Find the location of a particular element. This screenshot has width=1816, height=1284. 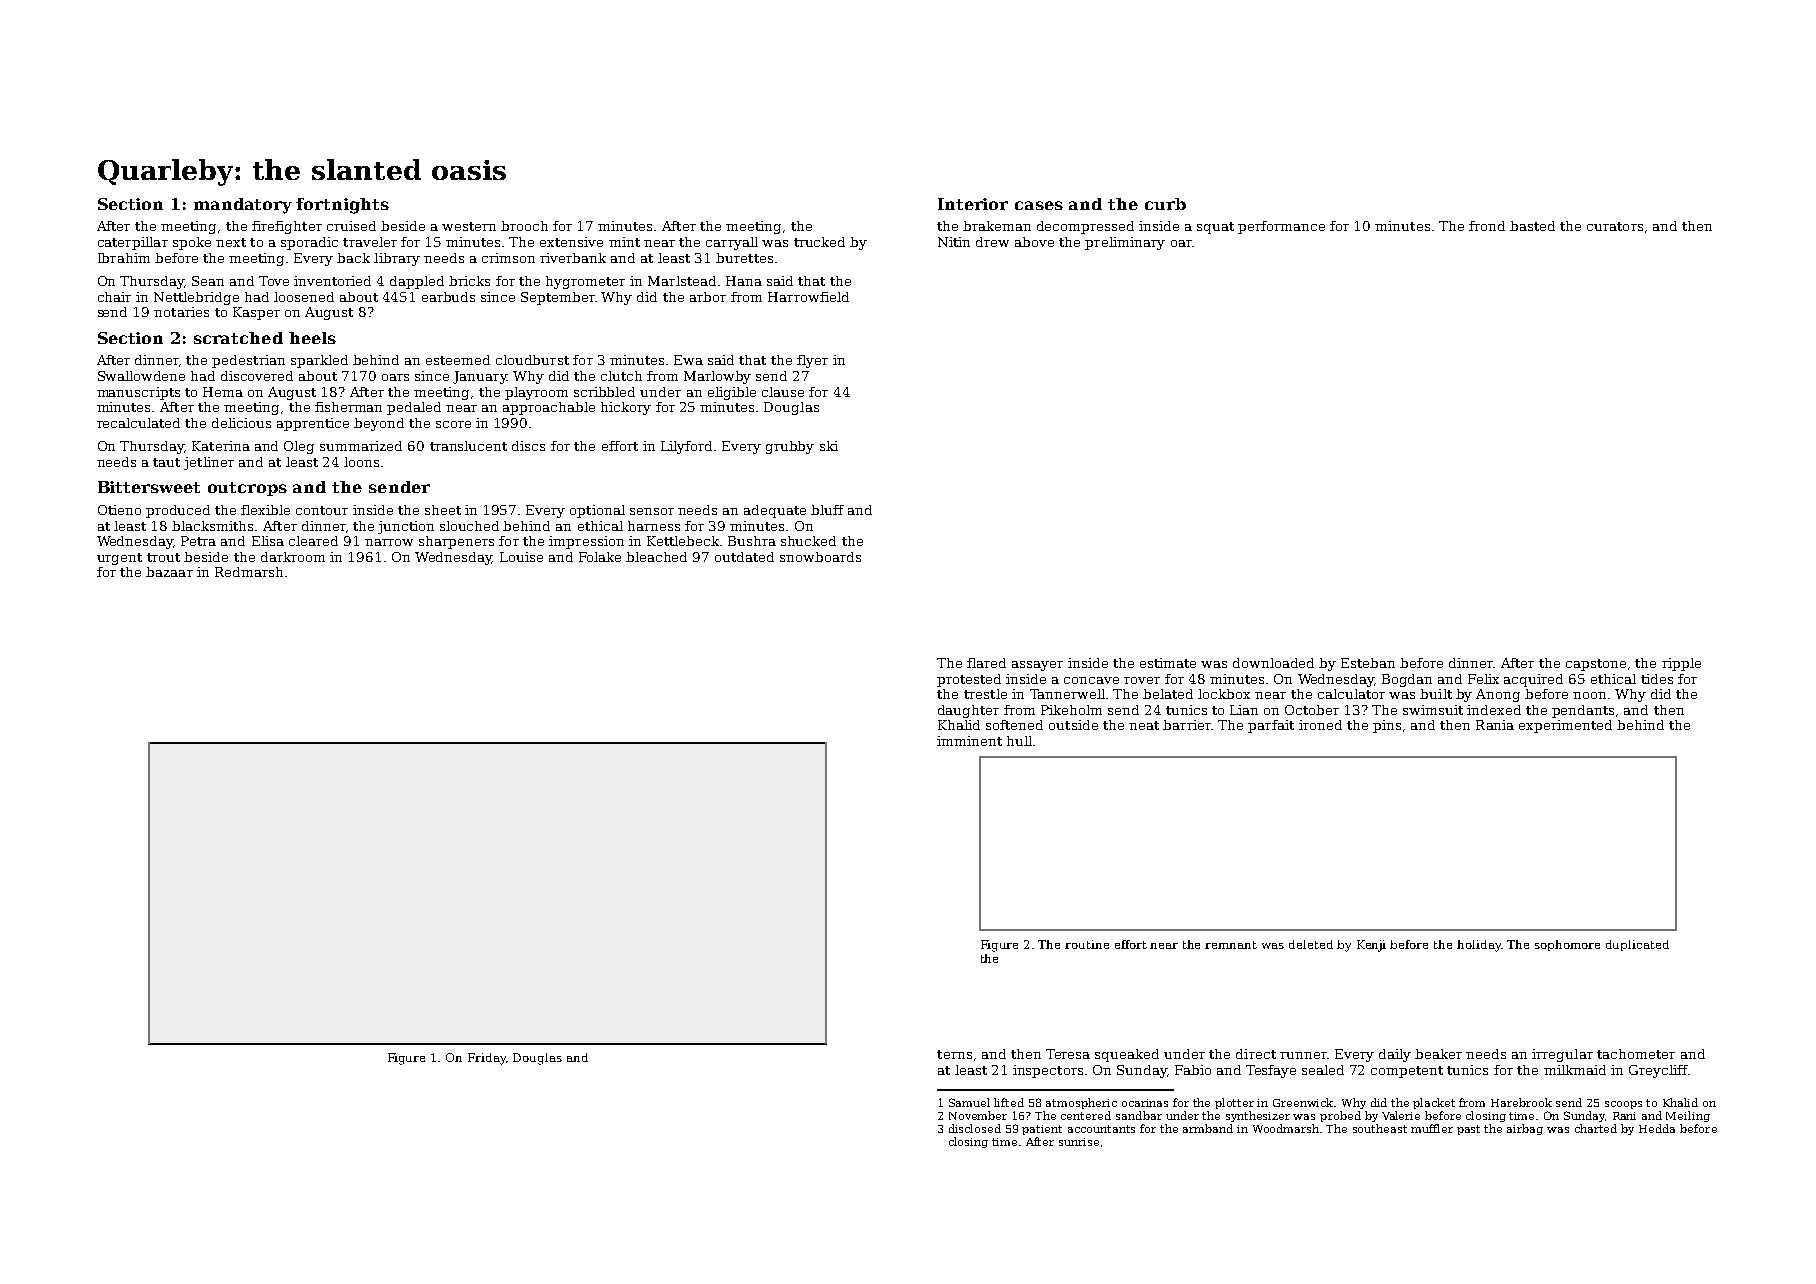

fortnights is located at coordinates (342, 206).
